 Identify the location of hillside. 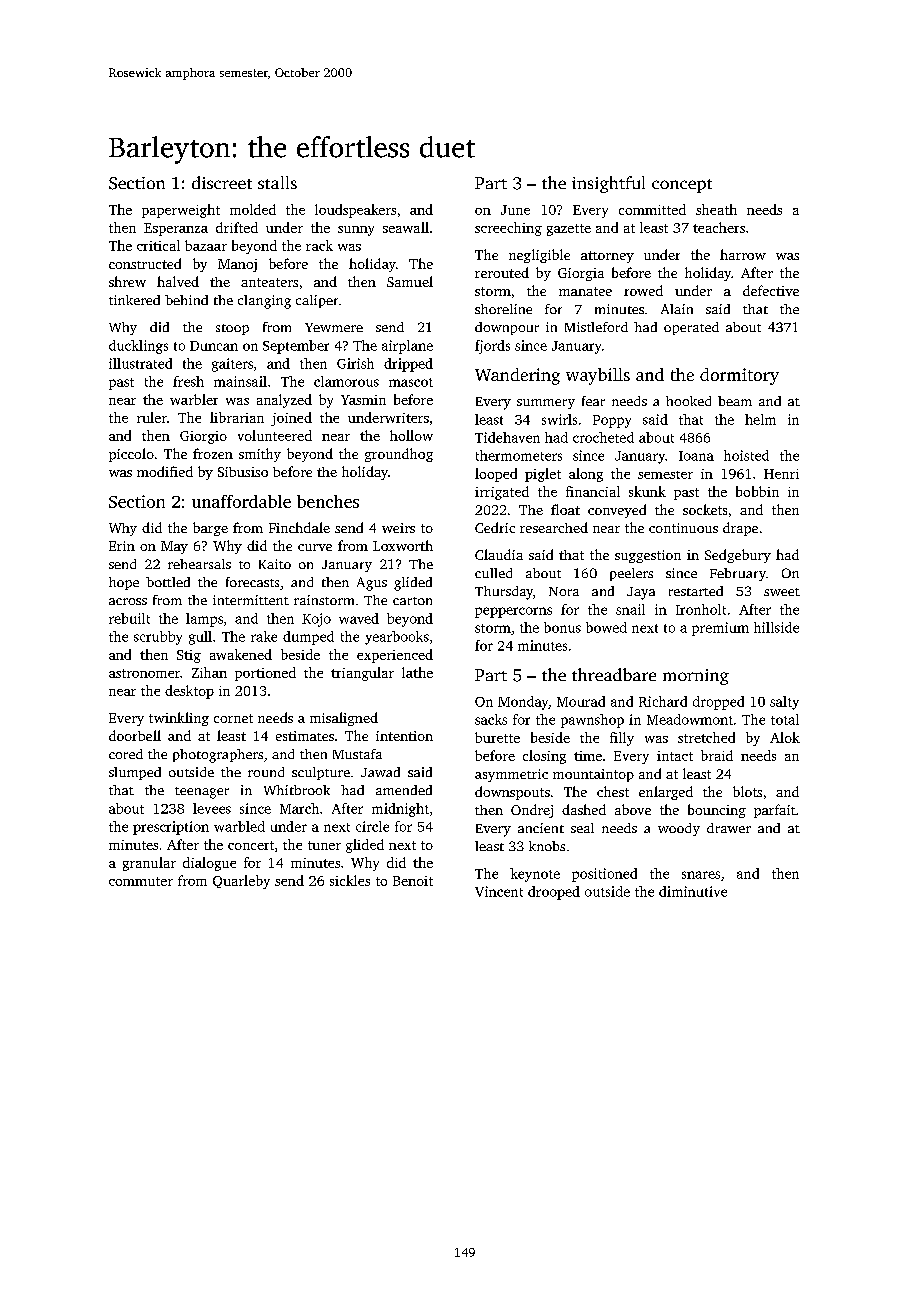
(776, 627).
